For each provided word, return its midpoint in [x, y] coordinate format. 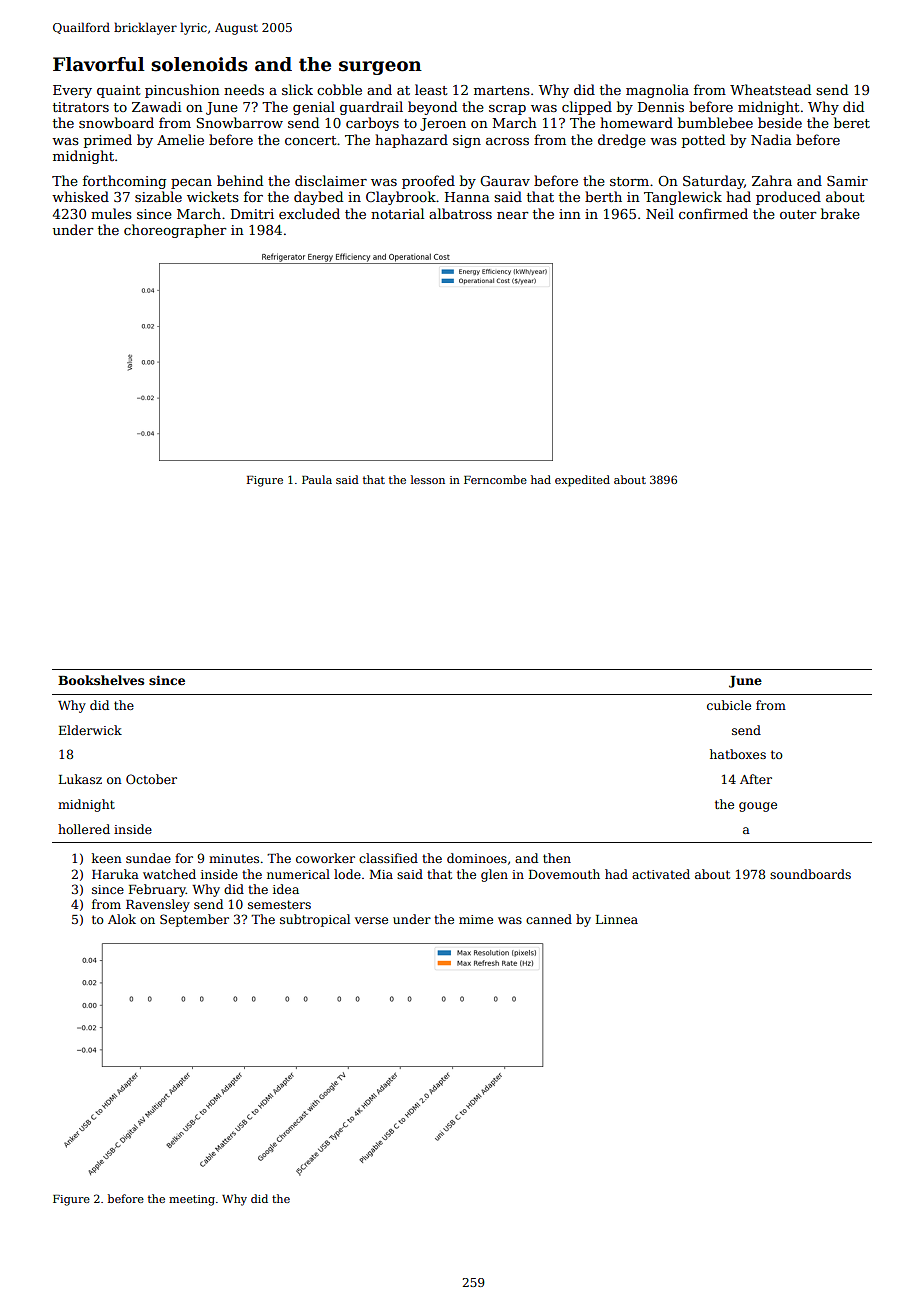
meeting [192, 1200]
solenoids [199, 64]
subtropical [315, 920]
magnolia [657, 91]
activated [661, 874]
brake [840, 213]
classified [388, 858]
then [557, 858]
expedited [582, 481]
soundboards [810, 874]
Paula [317, 479]
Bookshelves [101, 680]
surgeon [380, 68]
